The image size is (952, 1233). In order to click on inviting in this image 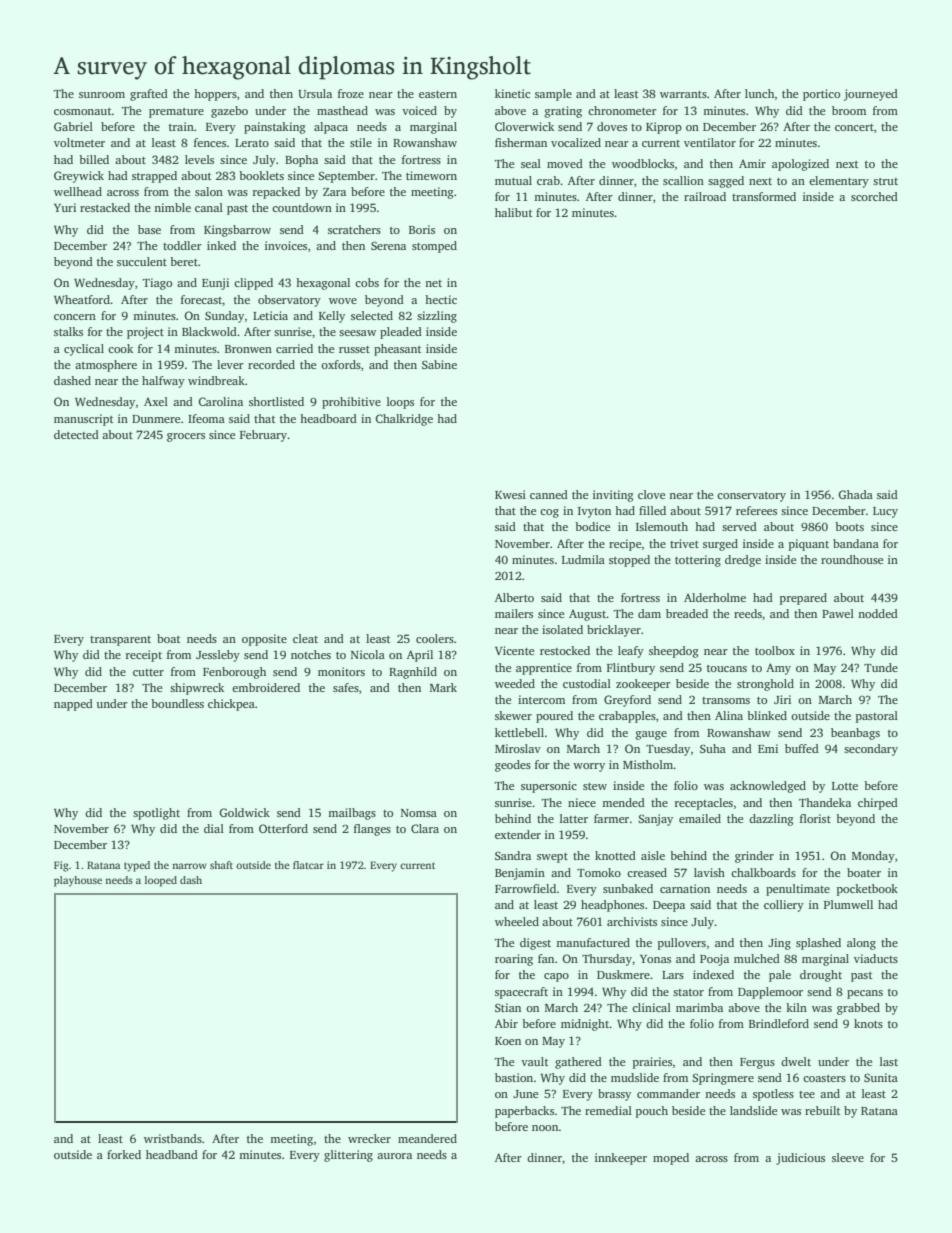, I will do `click(613, 496)`.
